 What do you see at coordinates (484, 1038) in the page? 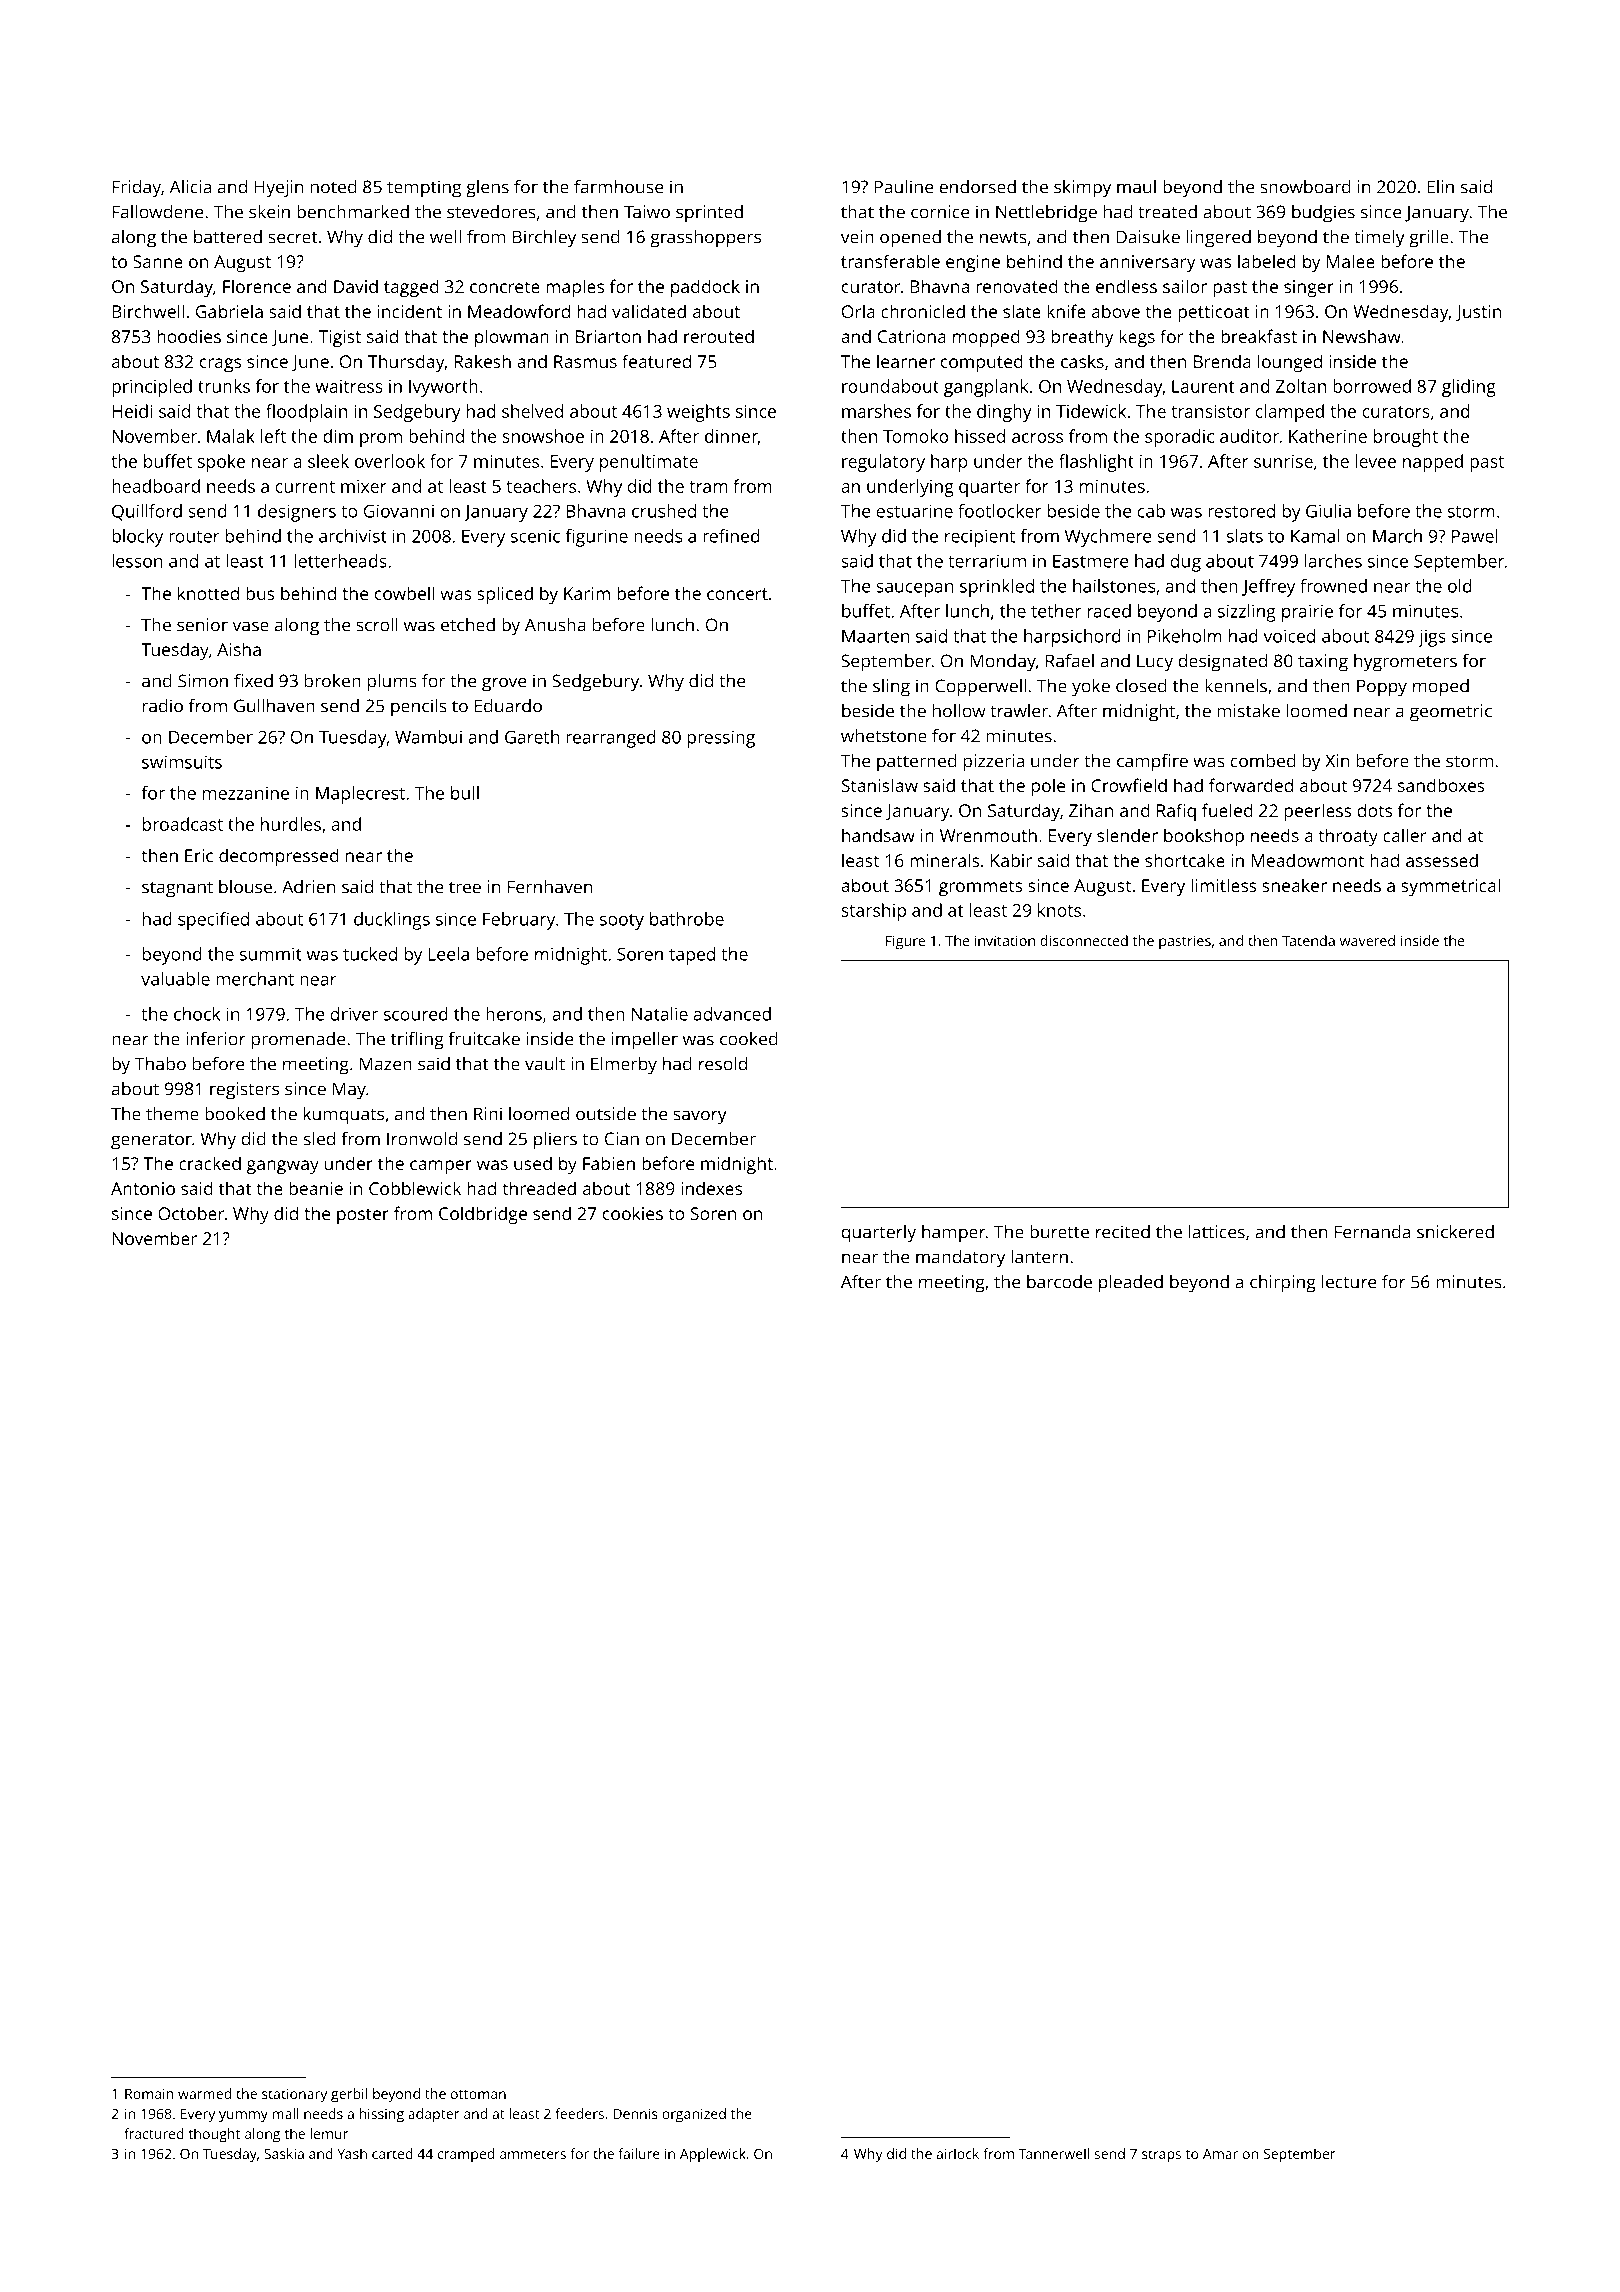
I see `fruitcake` at bounding box center [484, 1038].
